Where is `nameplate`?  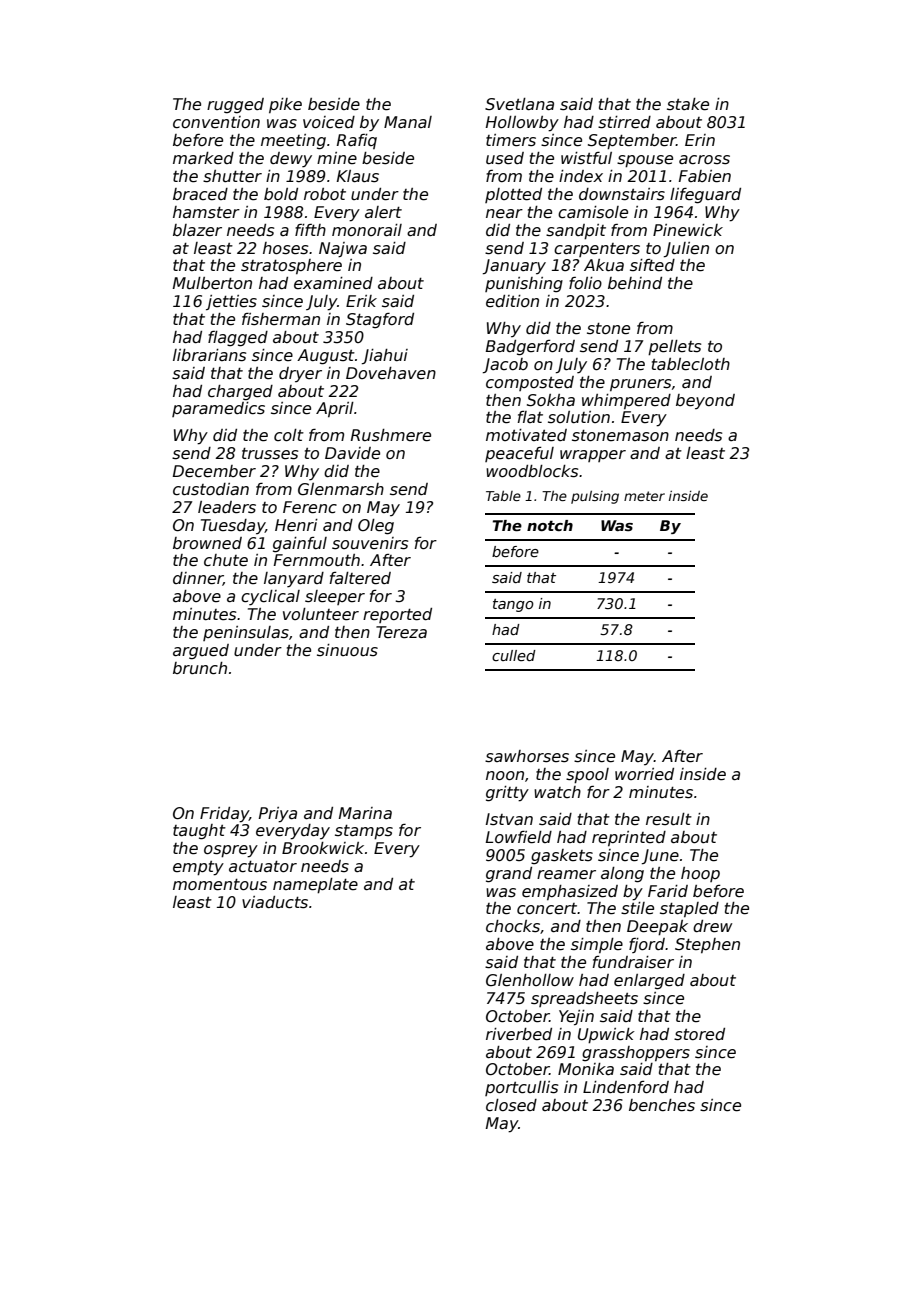
nameplate is located at coordinates (315, 886).
